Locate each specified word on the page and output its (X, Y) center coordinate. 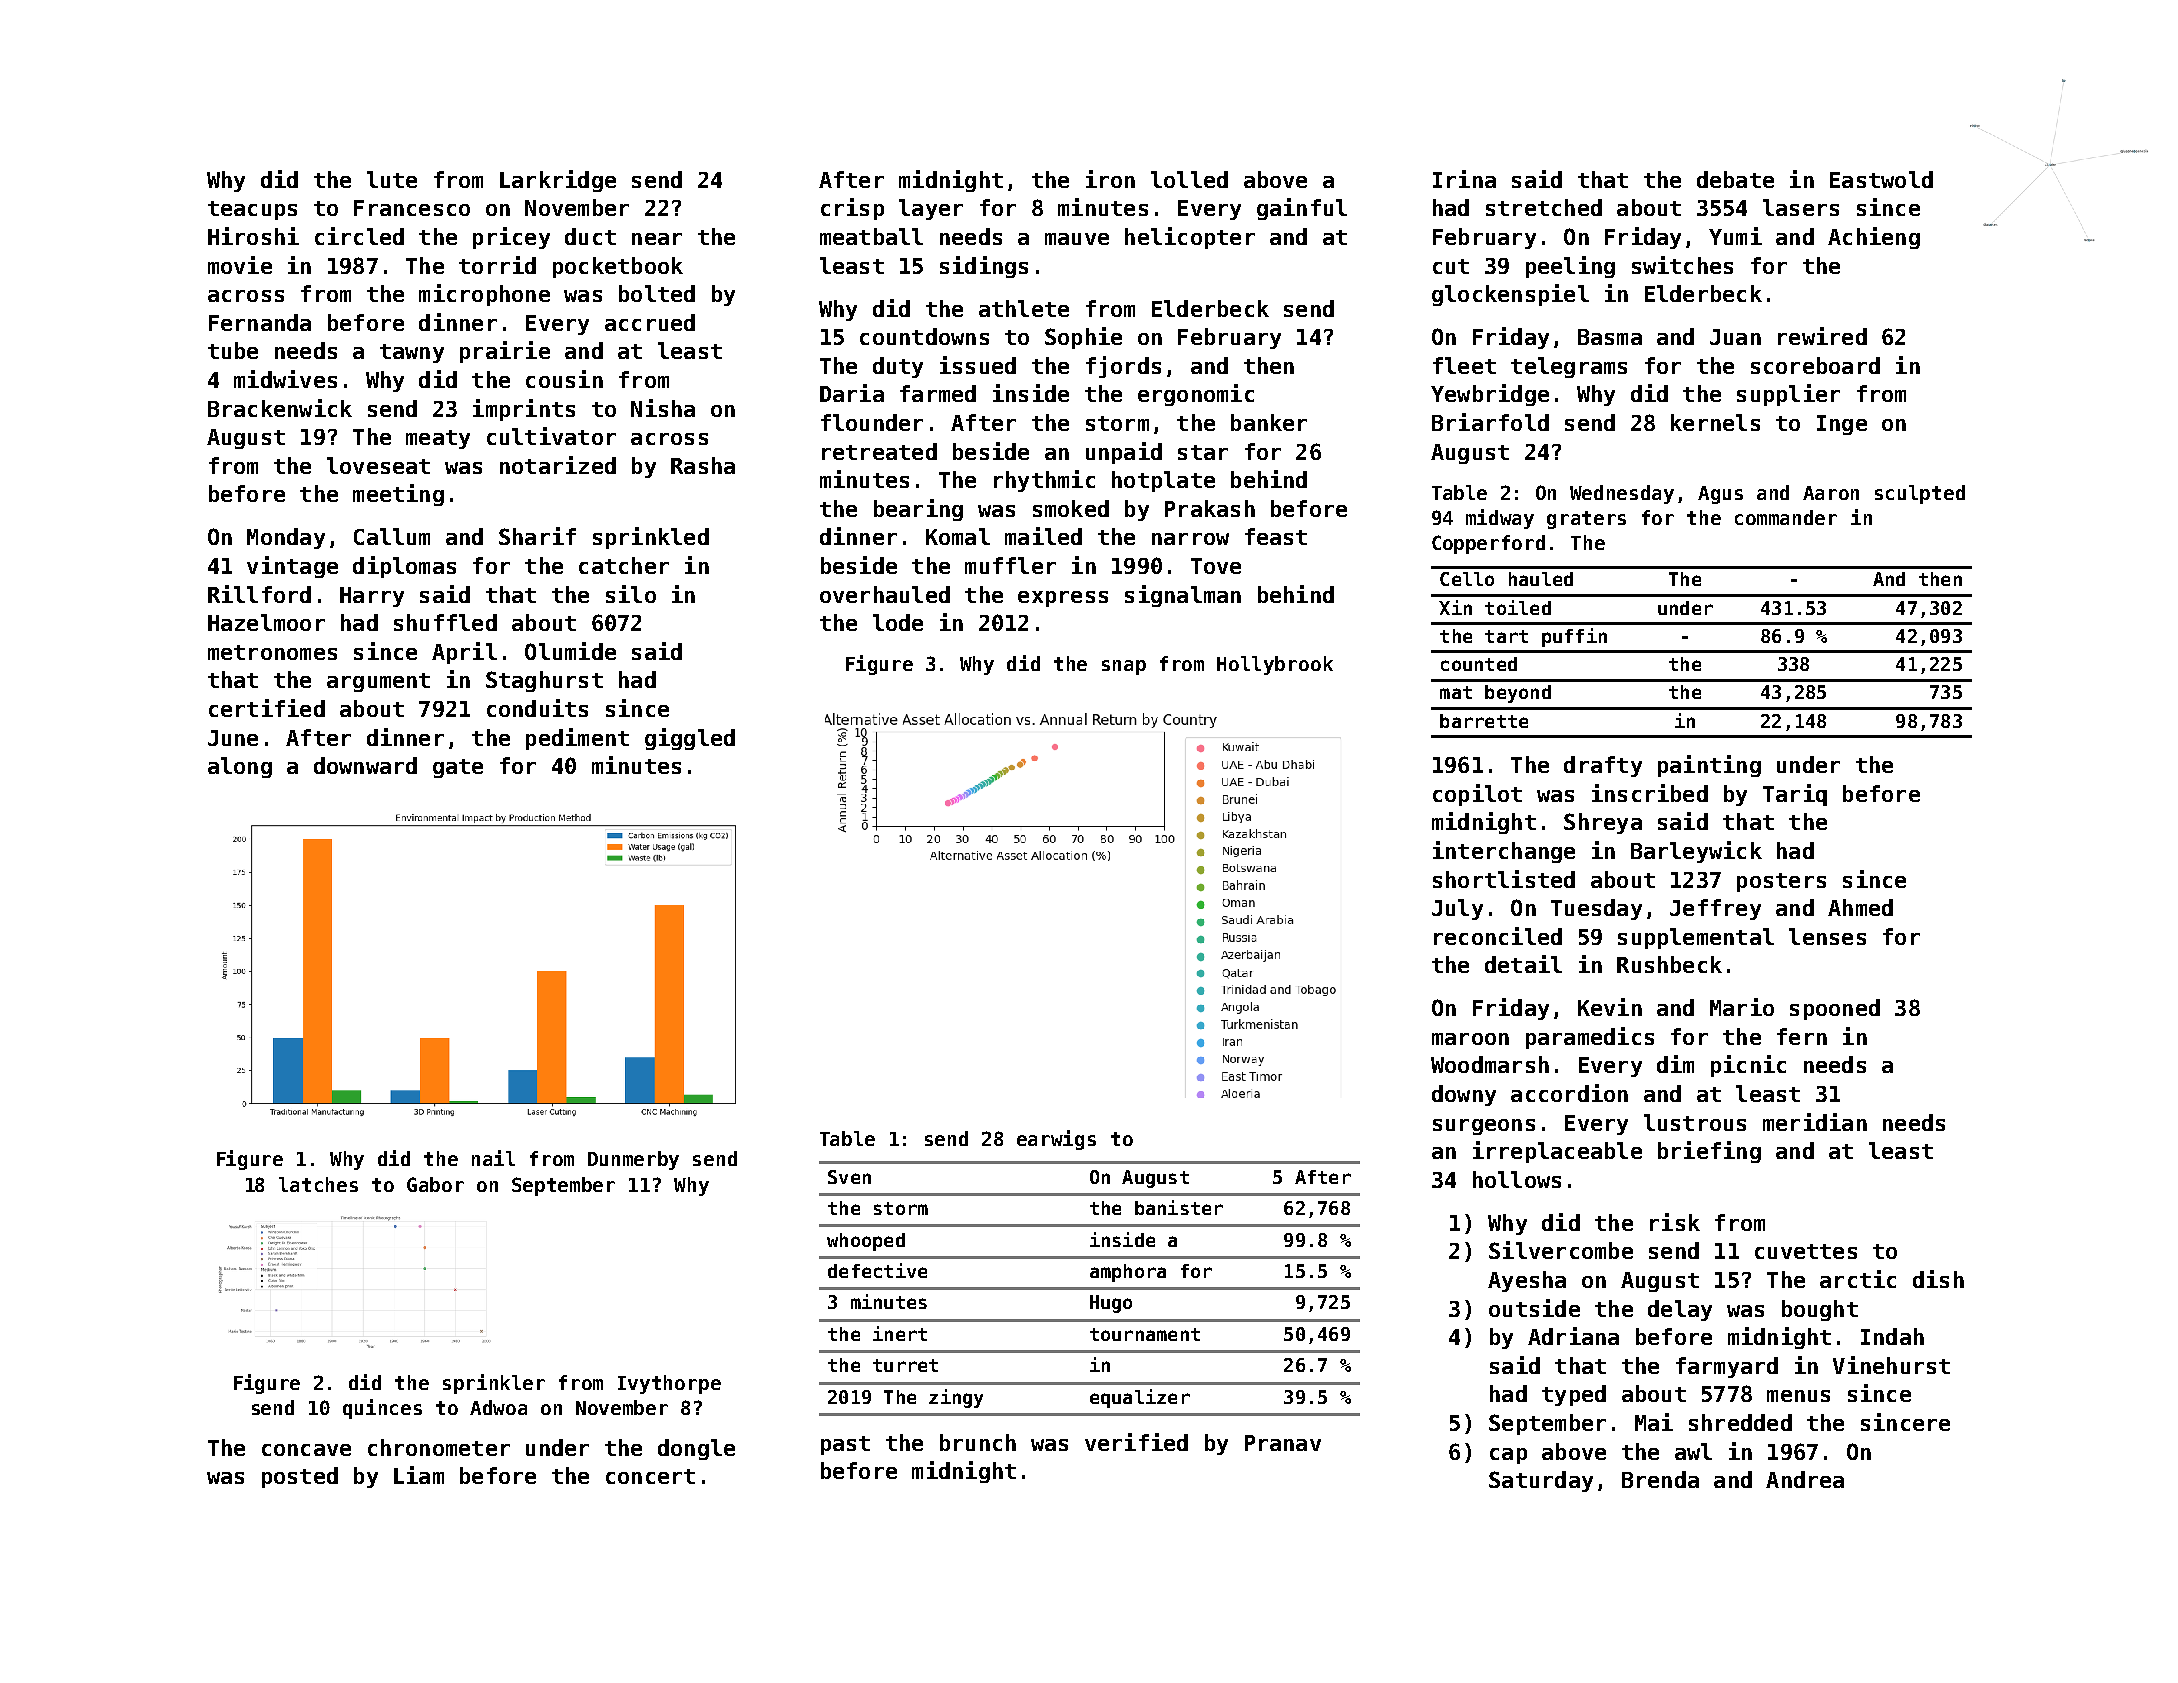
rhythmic (1044, 481)
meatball (871, 236)
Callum (392, 536)
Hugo (1111, 1304)
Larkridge (558, 181)
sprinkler (494, 1384)
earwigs (1056, 1140)
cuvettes (1806, 1251)
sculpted (1920, 494)
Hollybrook (1275, 665)
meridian (1815, 1122)
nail (493, 1158)
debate (1735, 179)
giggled (690, 739)
